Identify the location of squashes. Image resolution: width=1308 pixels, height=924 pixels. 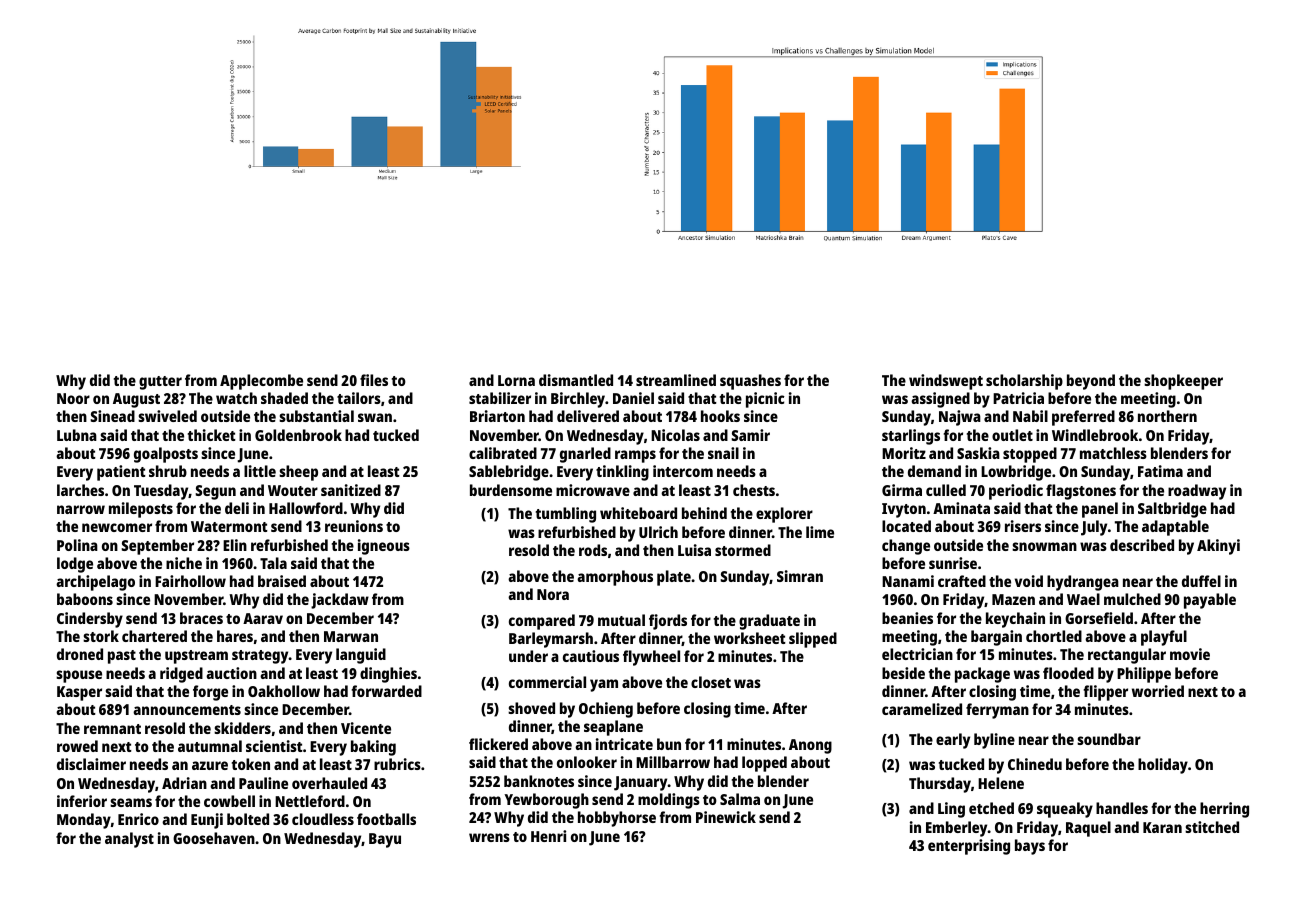
(750, 382).
